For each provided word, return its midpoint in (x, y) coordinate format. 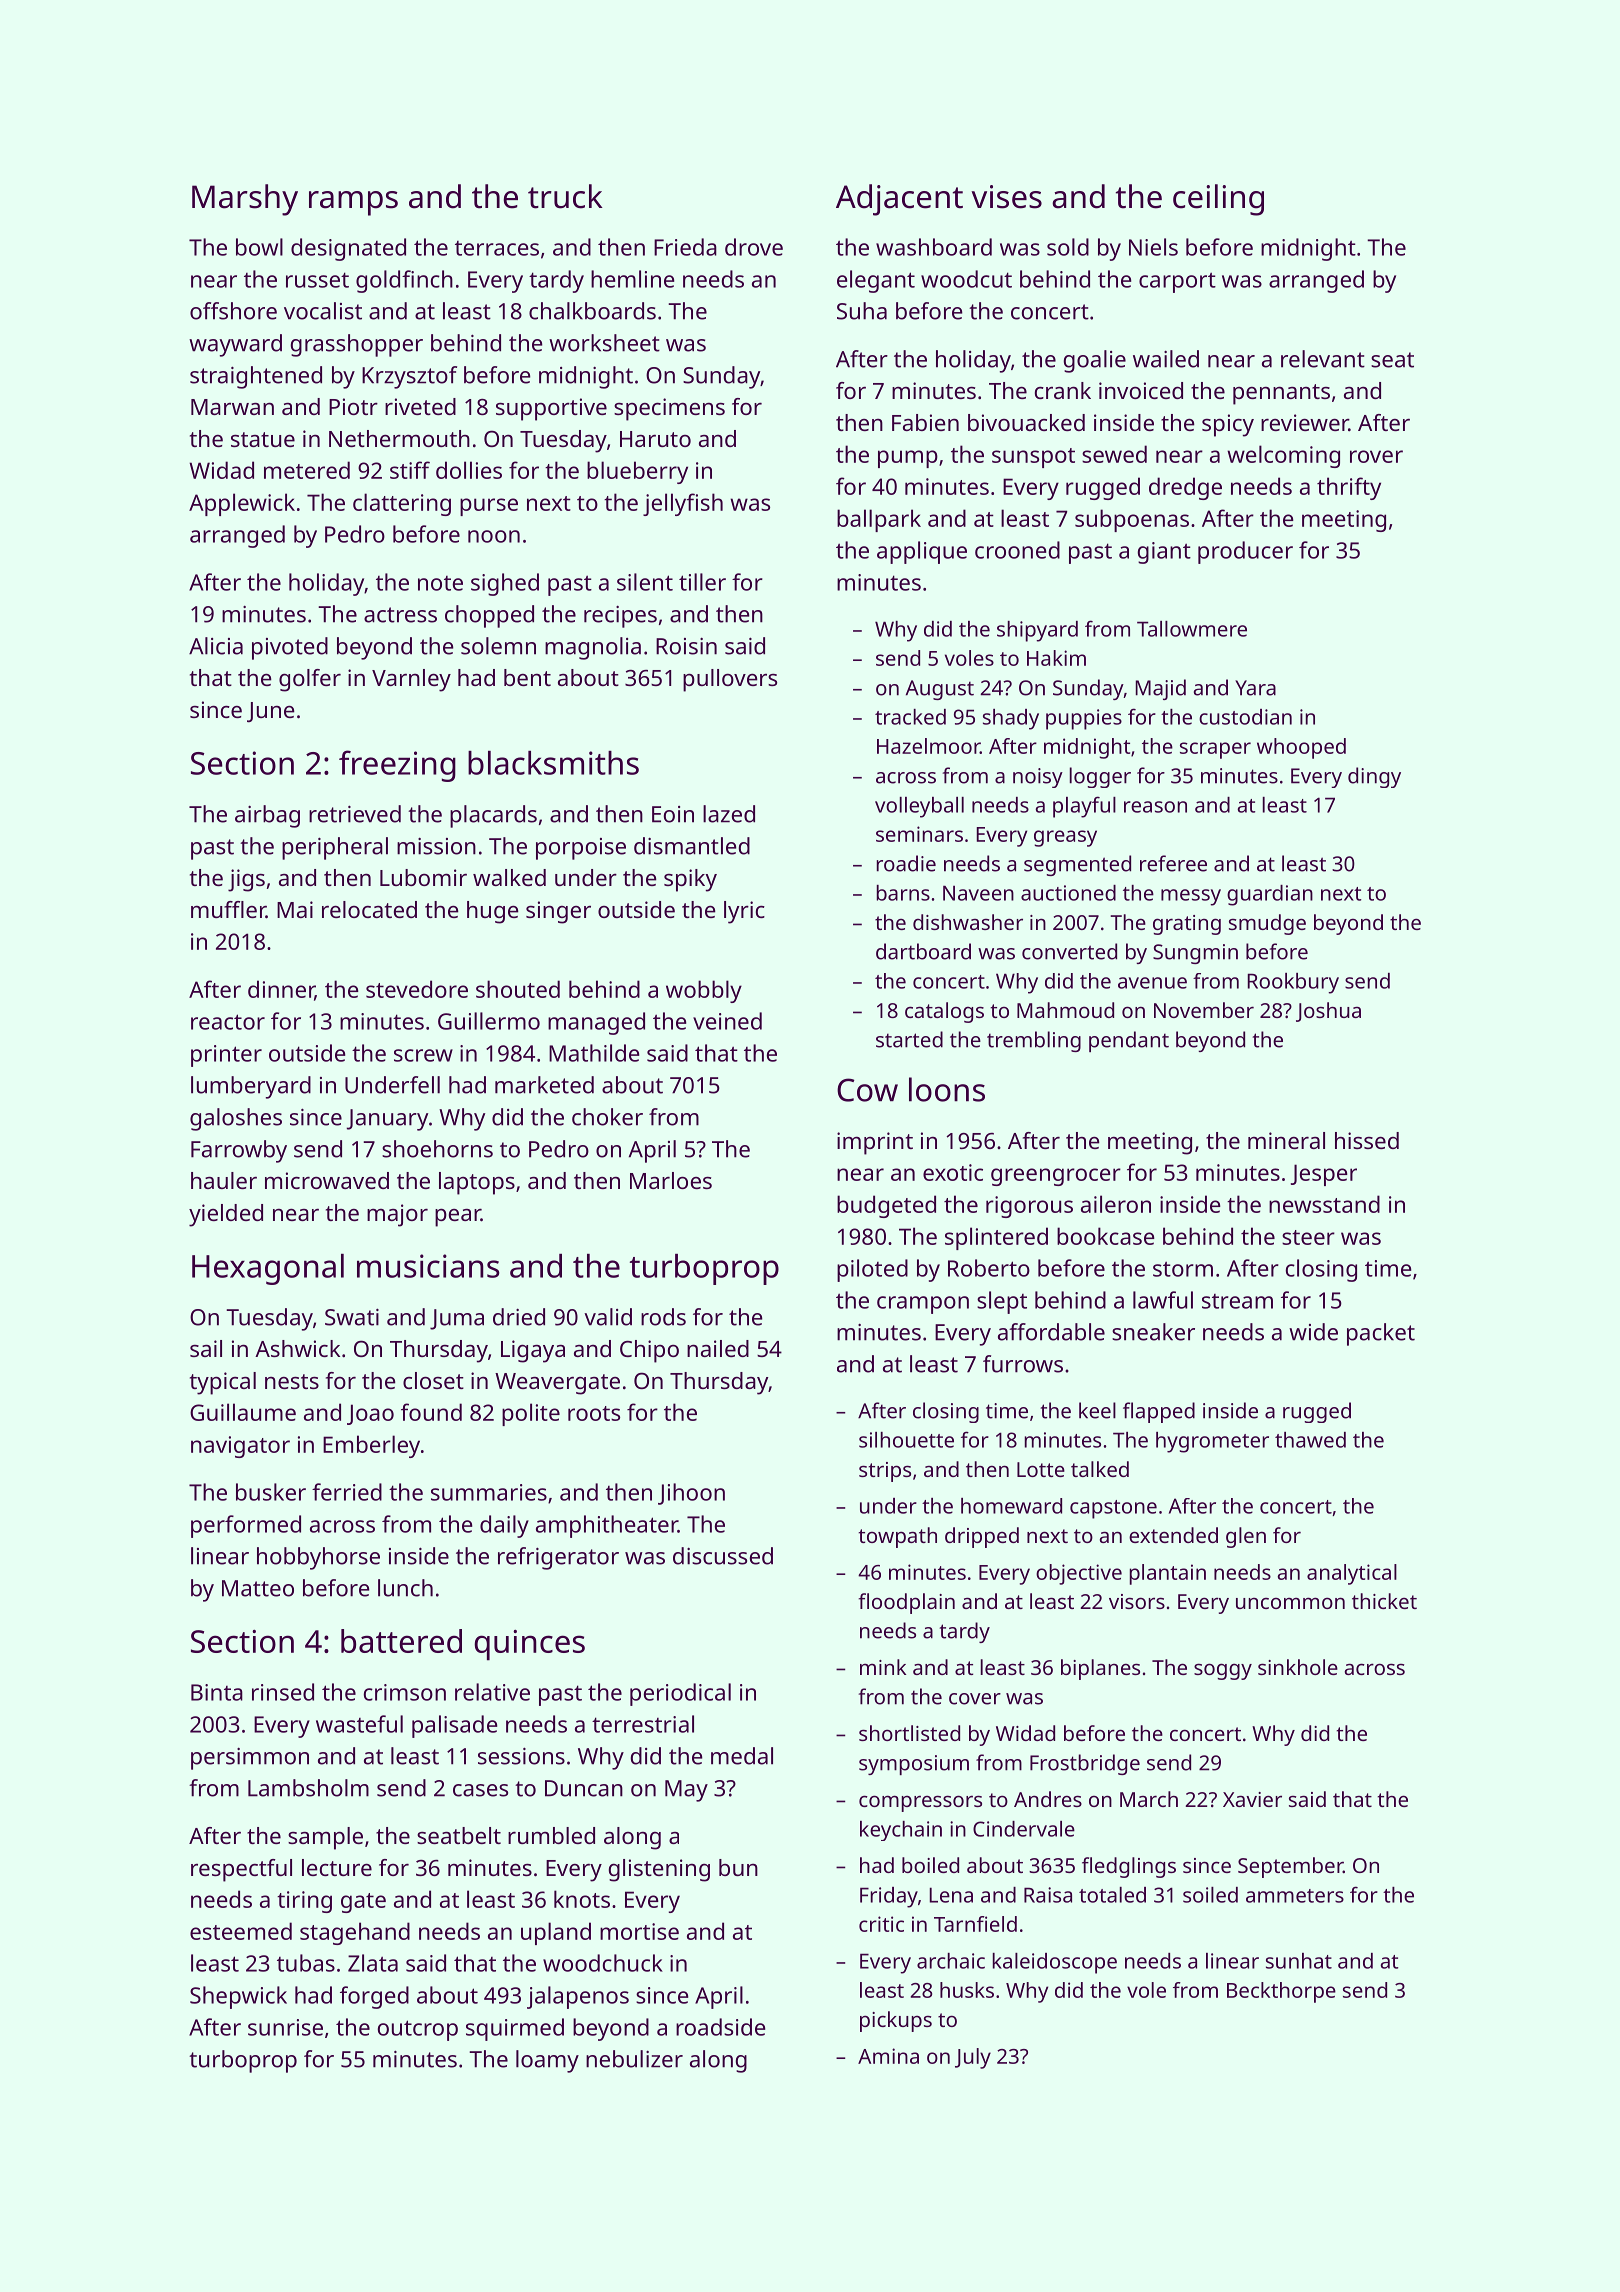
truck (565, 196)
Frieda (685, 247)
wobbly (704, 991)
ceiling (1218, 200)
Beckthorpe (1281, 1992)
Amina (888, 2056)
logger (1100, 777)
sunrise (285, 2027)
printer (226, 1056)
